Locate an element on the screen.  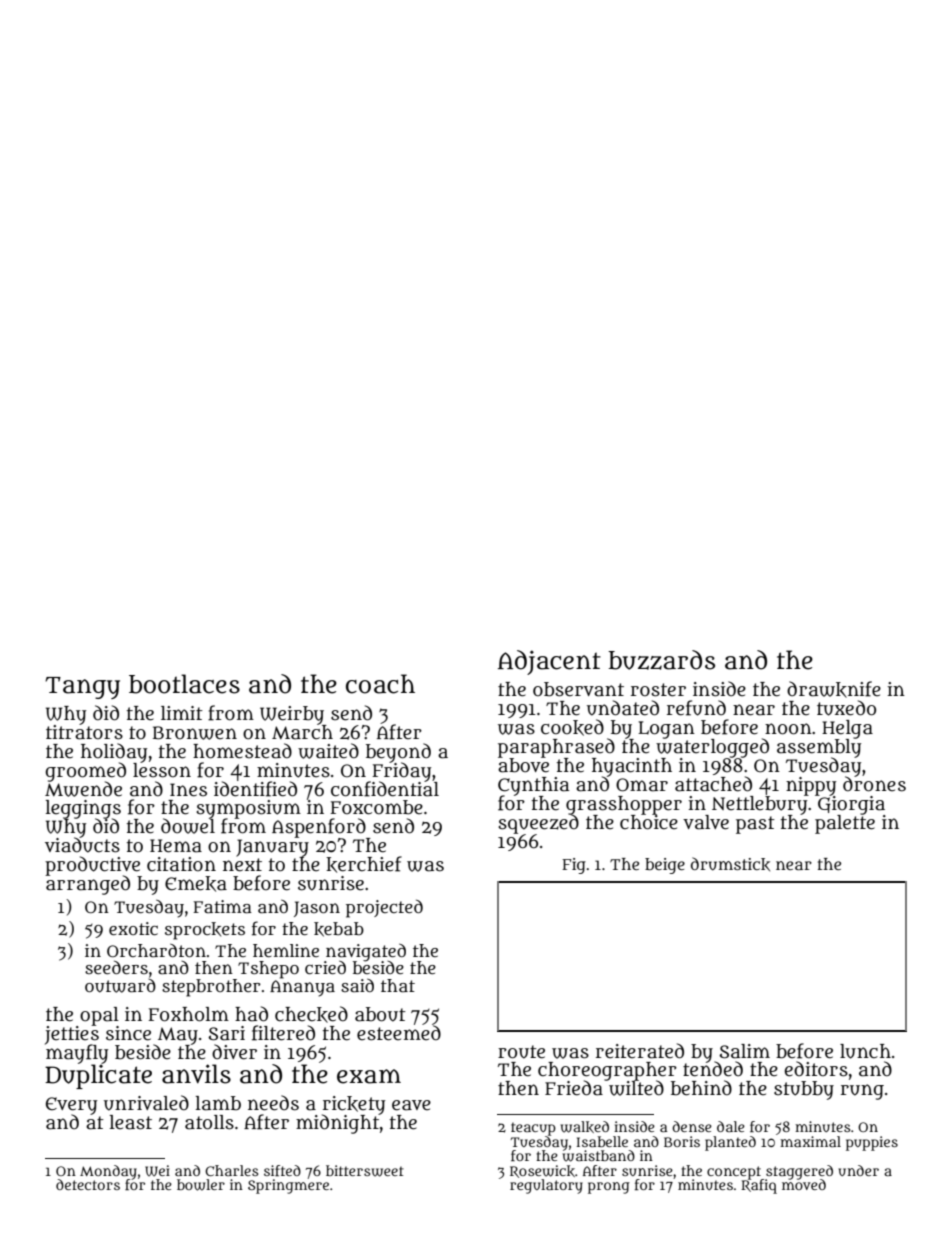
roster is located at coordinates (658, 690).
